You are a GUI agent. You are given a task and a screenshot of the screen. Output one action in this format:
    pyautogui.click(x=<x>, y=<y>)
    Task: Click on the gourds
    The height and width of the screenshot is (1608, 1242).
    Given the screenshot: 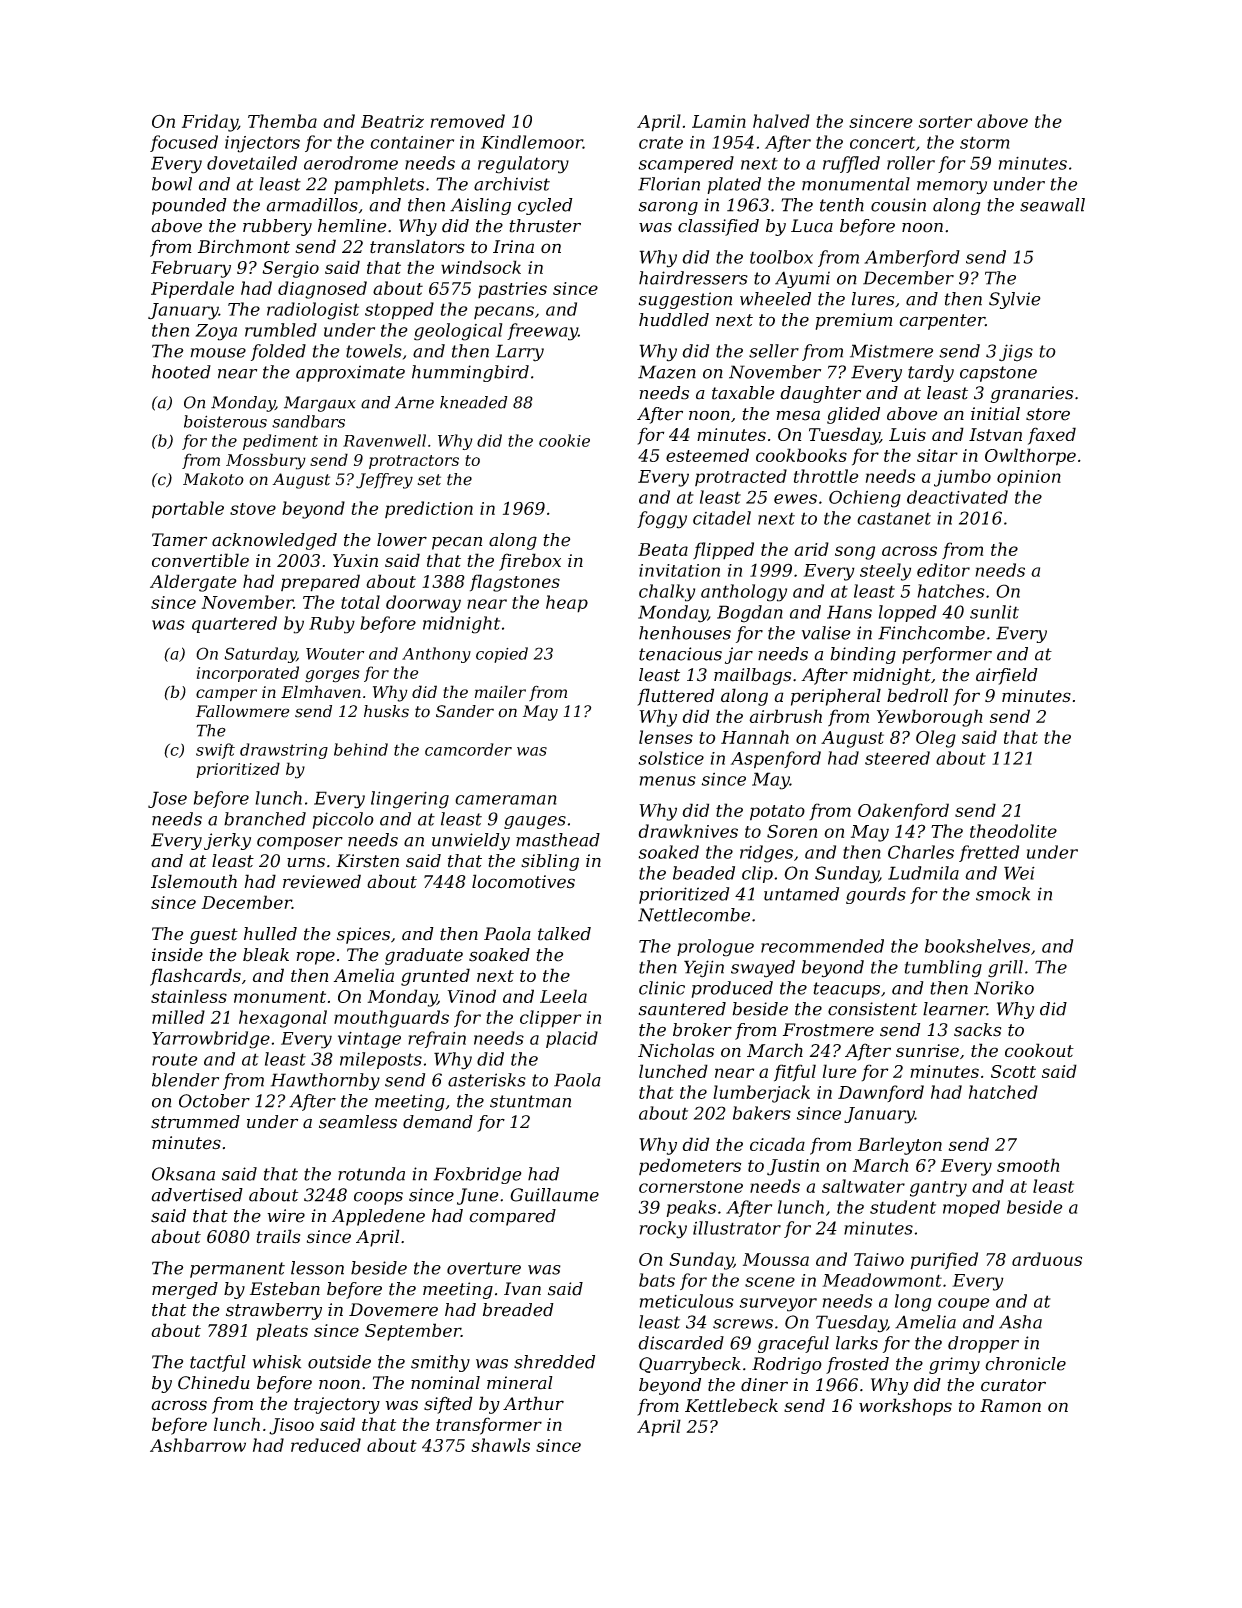 What is the action you would take?
    pyautogui.click(x=876, y=895)
